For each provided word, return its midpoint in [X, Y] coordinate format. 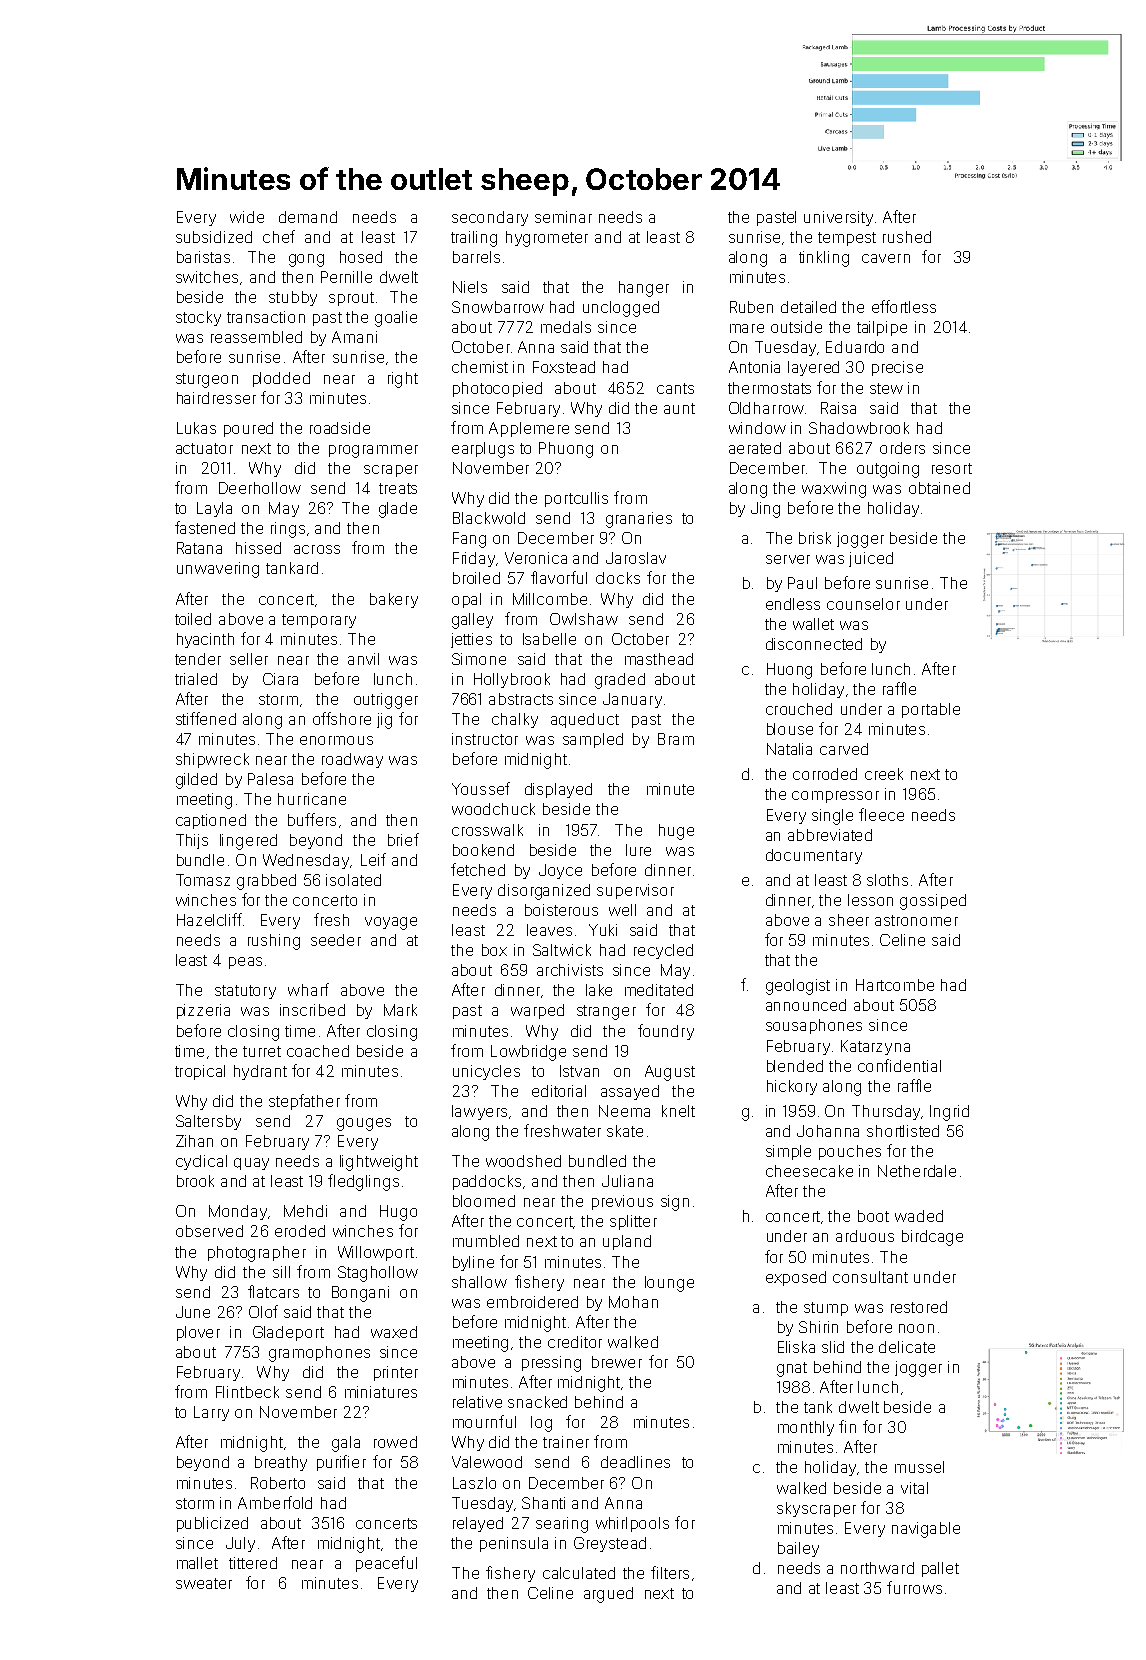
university [838, 218]
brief [403, 839]
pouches [850, 1152]
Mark [400, 1010]
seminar [563, 217]
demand [308, 217]
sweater [204, 1583]
